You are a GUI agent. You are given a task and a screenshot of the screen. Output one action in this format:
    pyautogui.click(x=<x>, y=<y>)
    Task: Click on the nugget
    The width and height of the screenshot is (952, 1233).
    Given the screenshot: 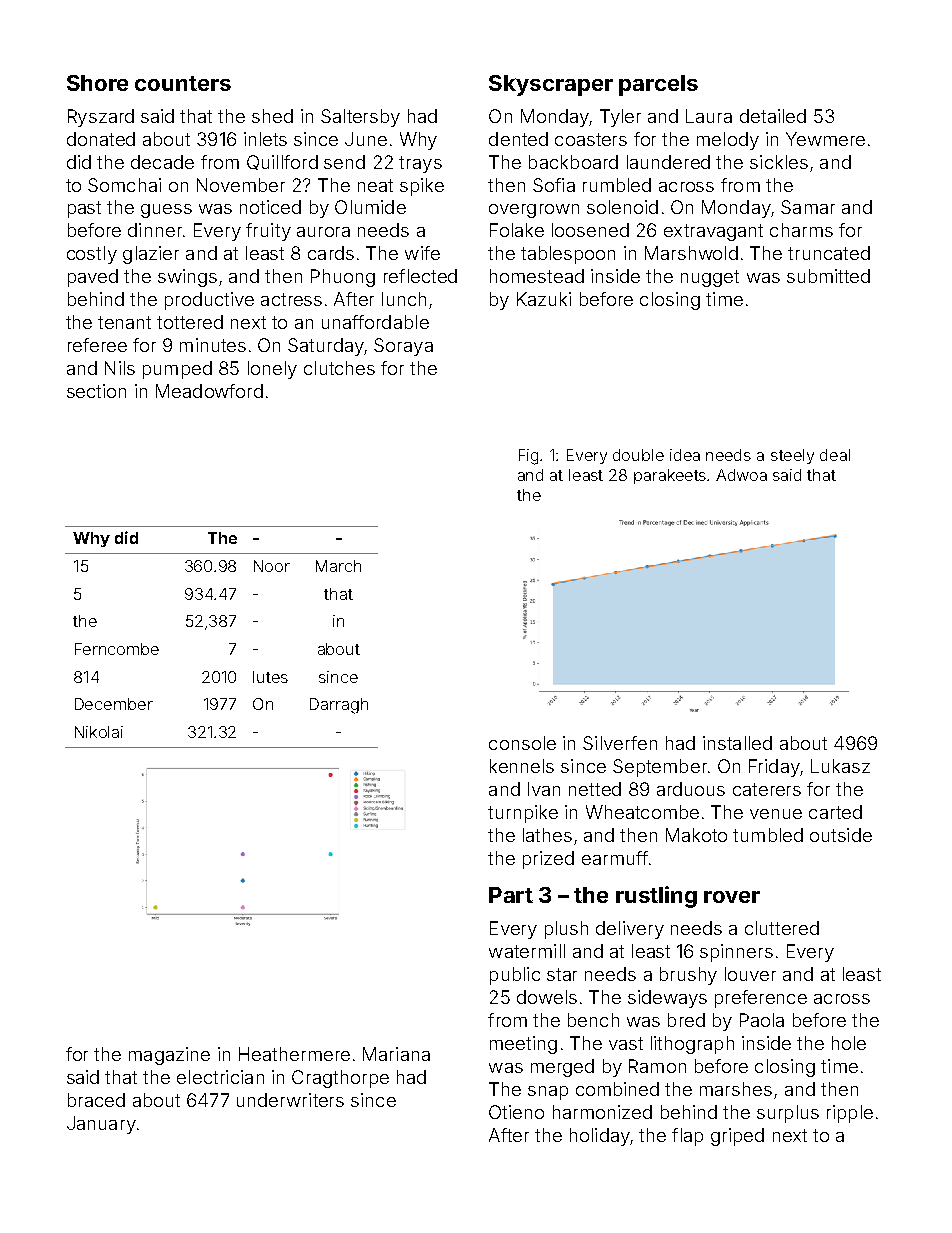 What is the action you would take?
    pyautogui.click(x=710, y=278)
